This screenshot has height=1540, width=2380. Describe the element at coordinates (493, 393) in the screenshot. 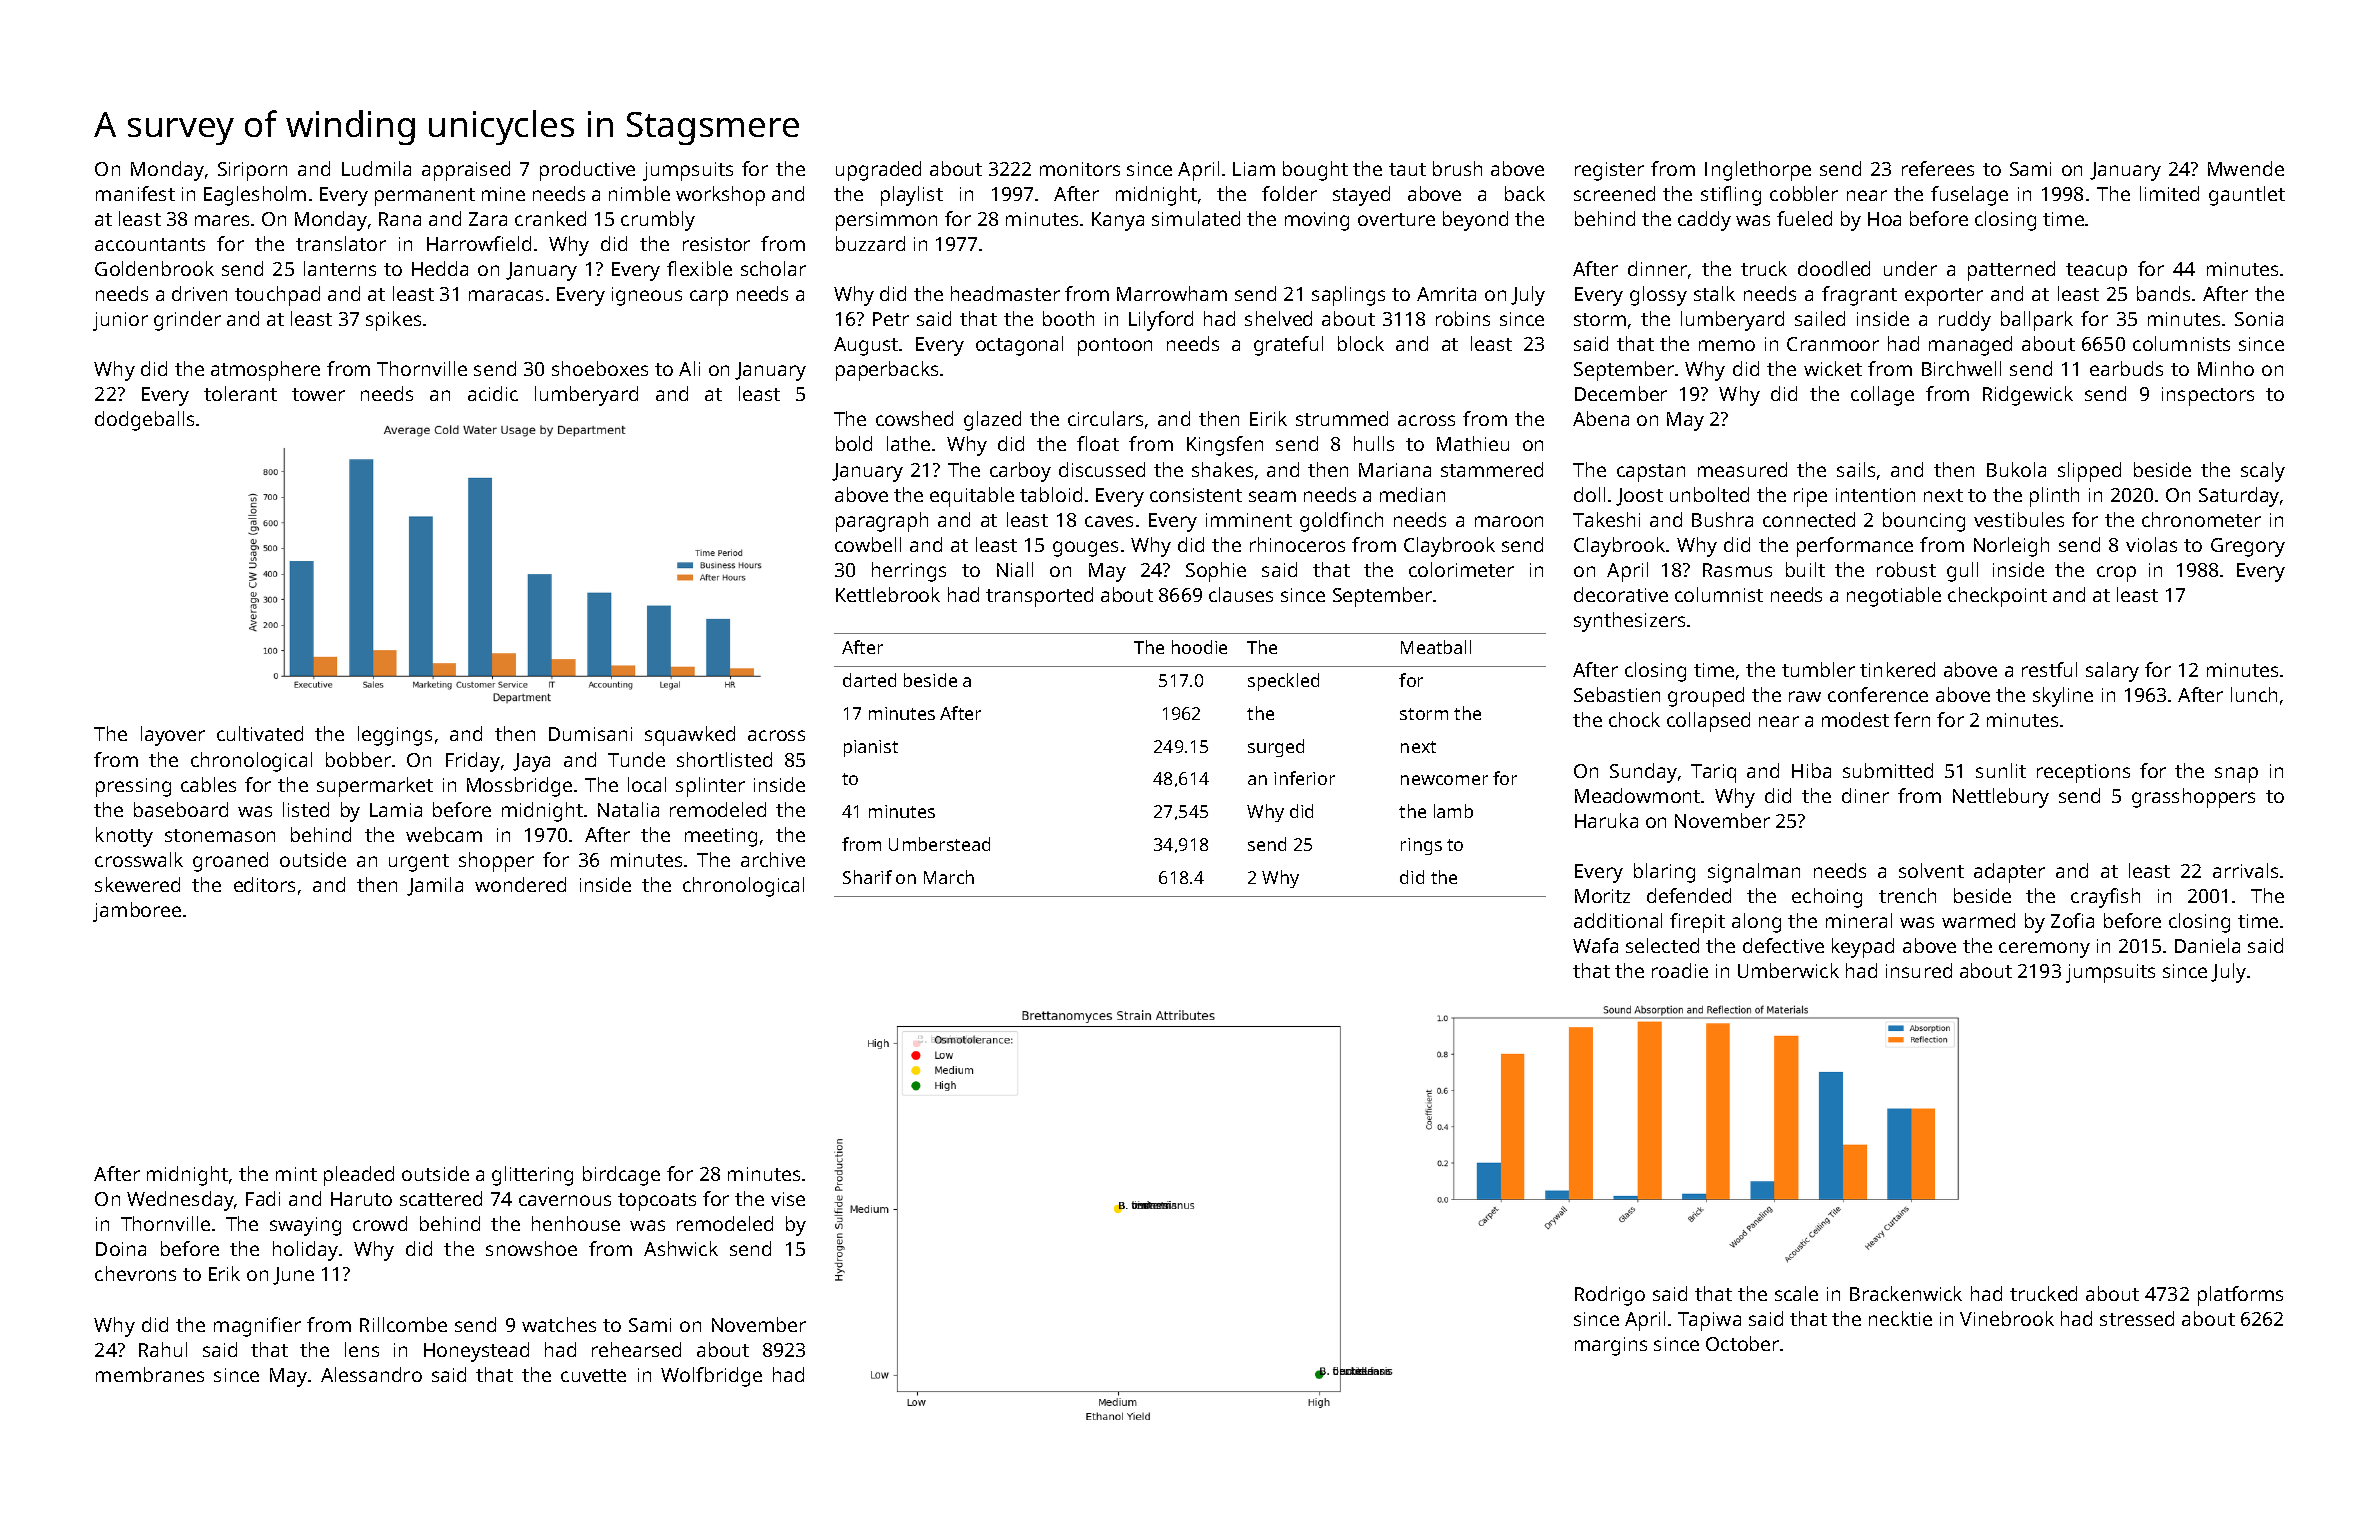

I see `acidic` at that location.
